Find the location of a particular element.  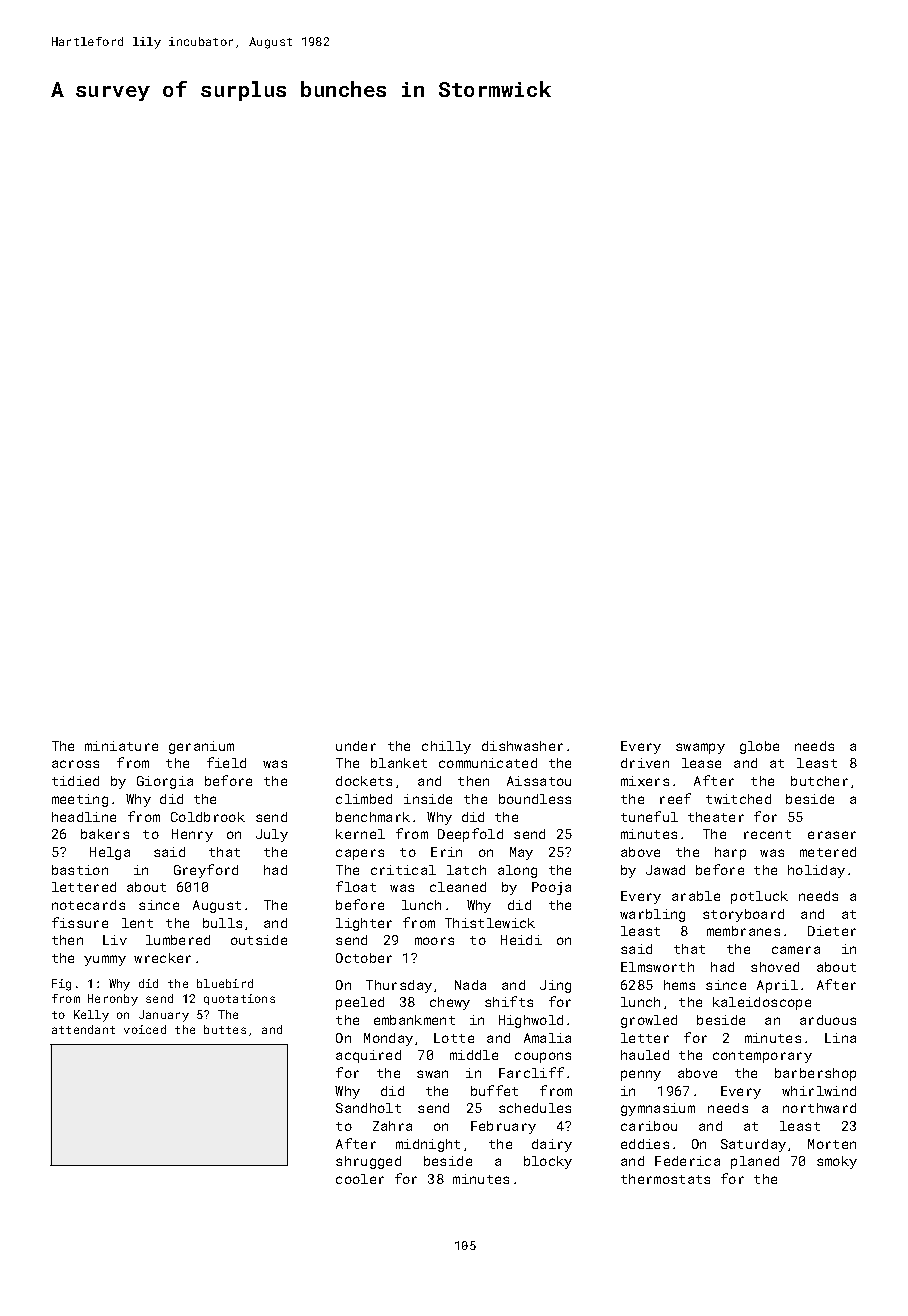

Elmsworth is located at coordinates (657, 967).
